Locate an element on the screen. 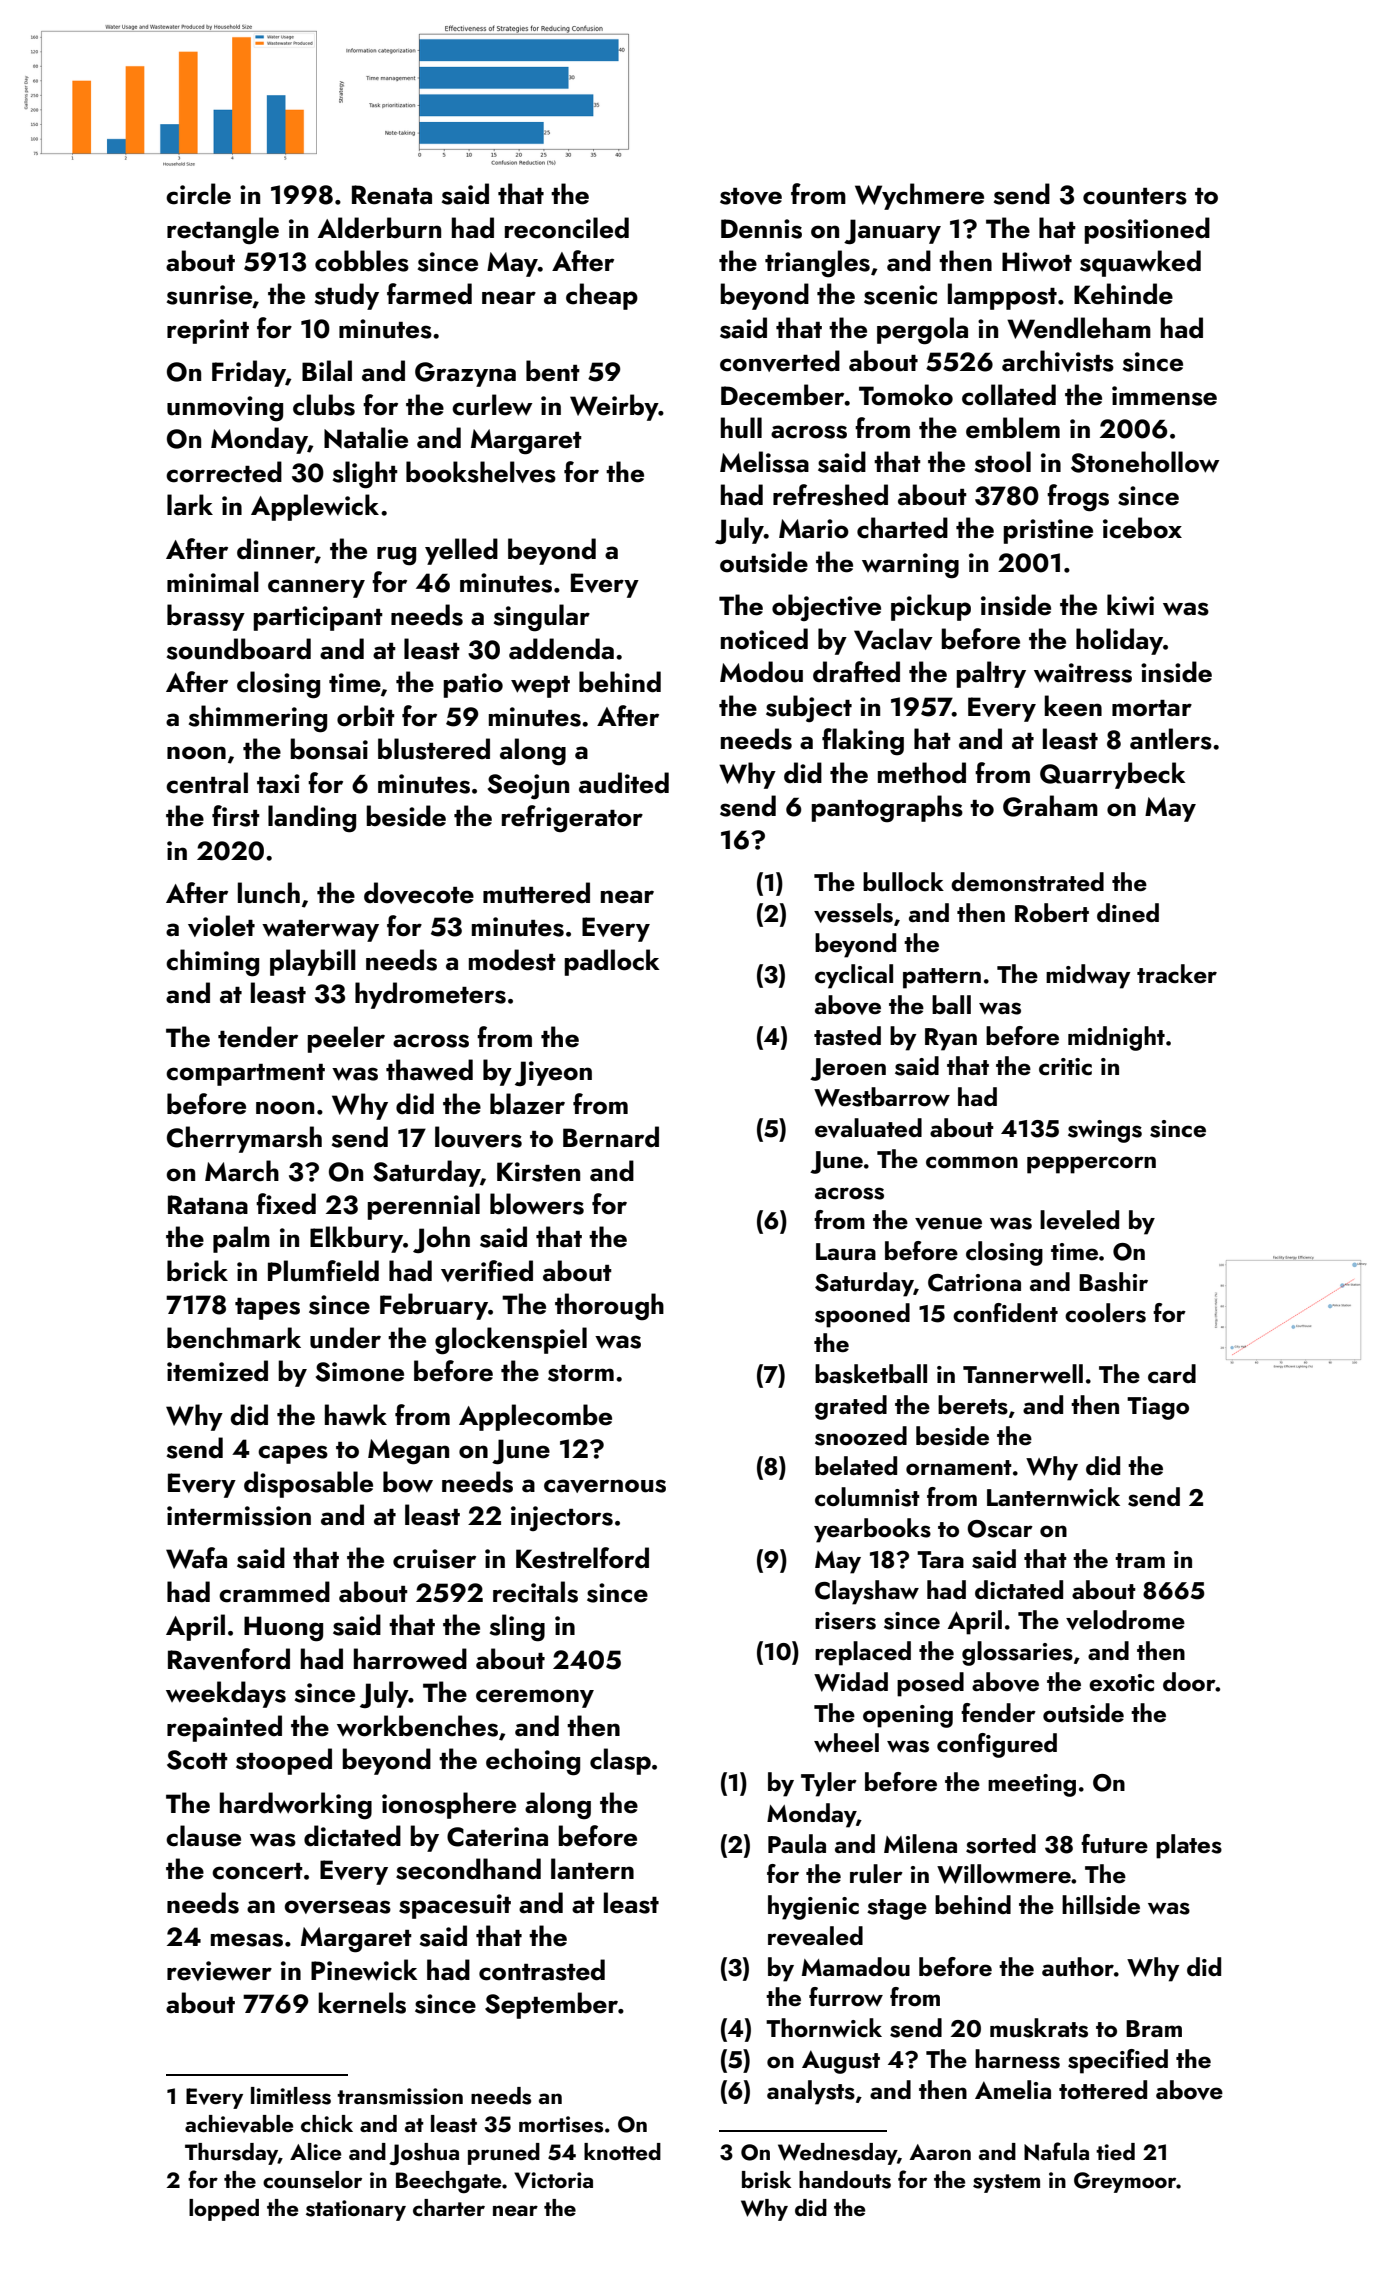 Image resolution: width=1390 pixels, height=2290 pixels. cavernous is located at coordinates (605, 1486).
